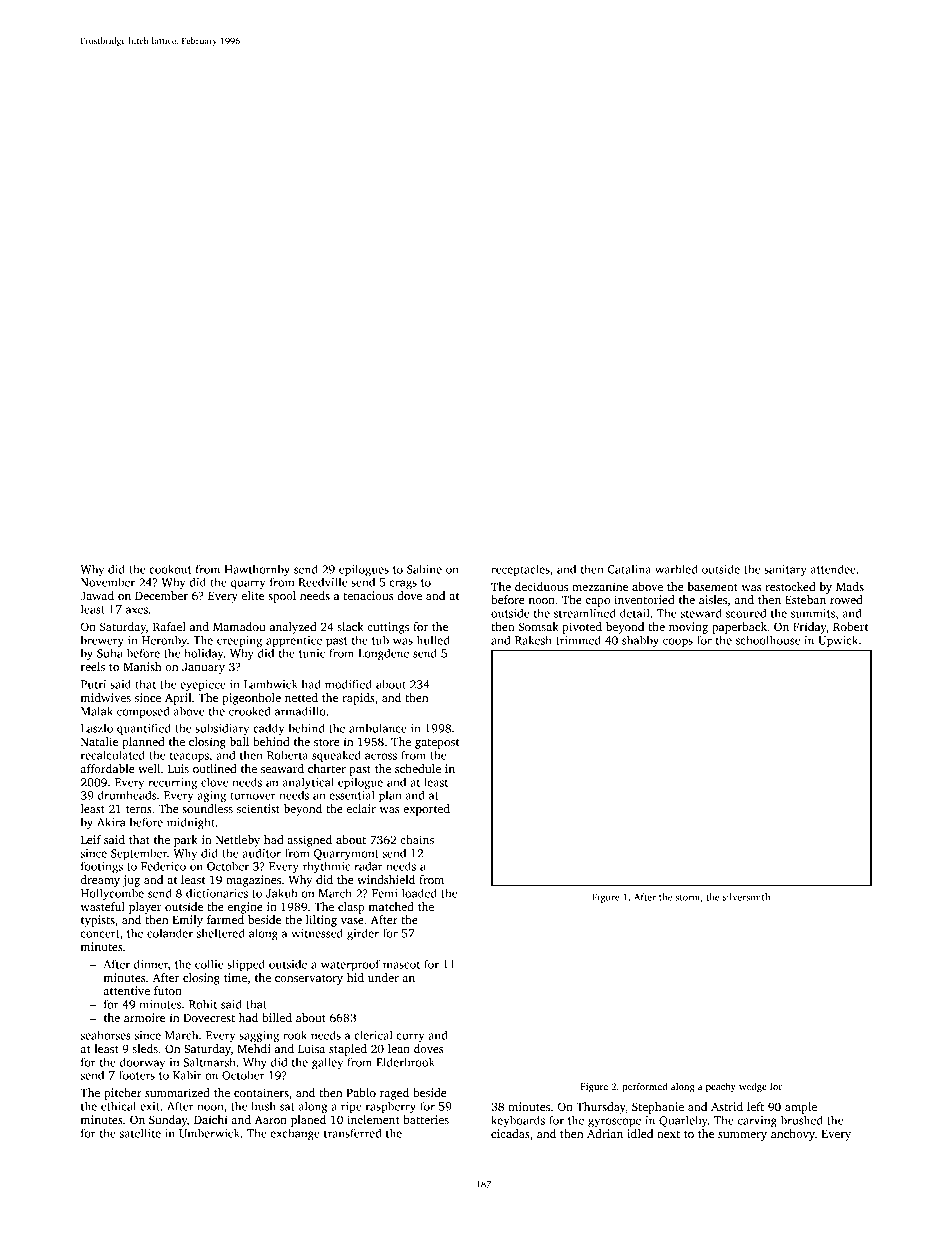 The image size is (952, 1233). What do you see at coordinates (833, 569) in the image?
I see `attendee` at bounding box center [833, 569].
